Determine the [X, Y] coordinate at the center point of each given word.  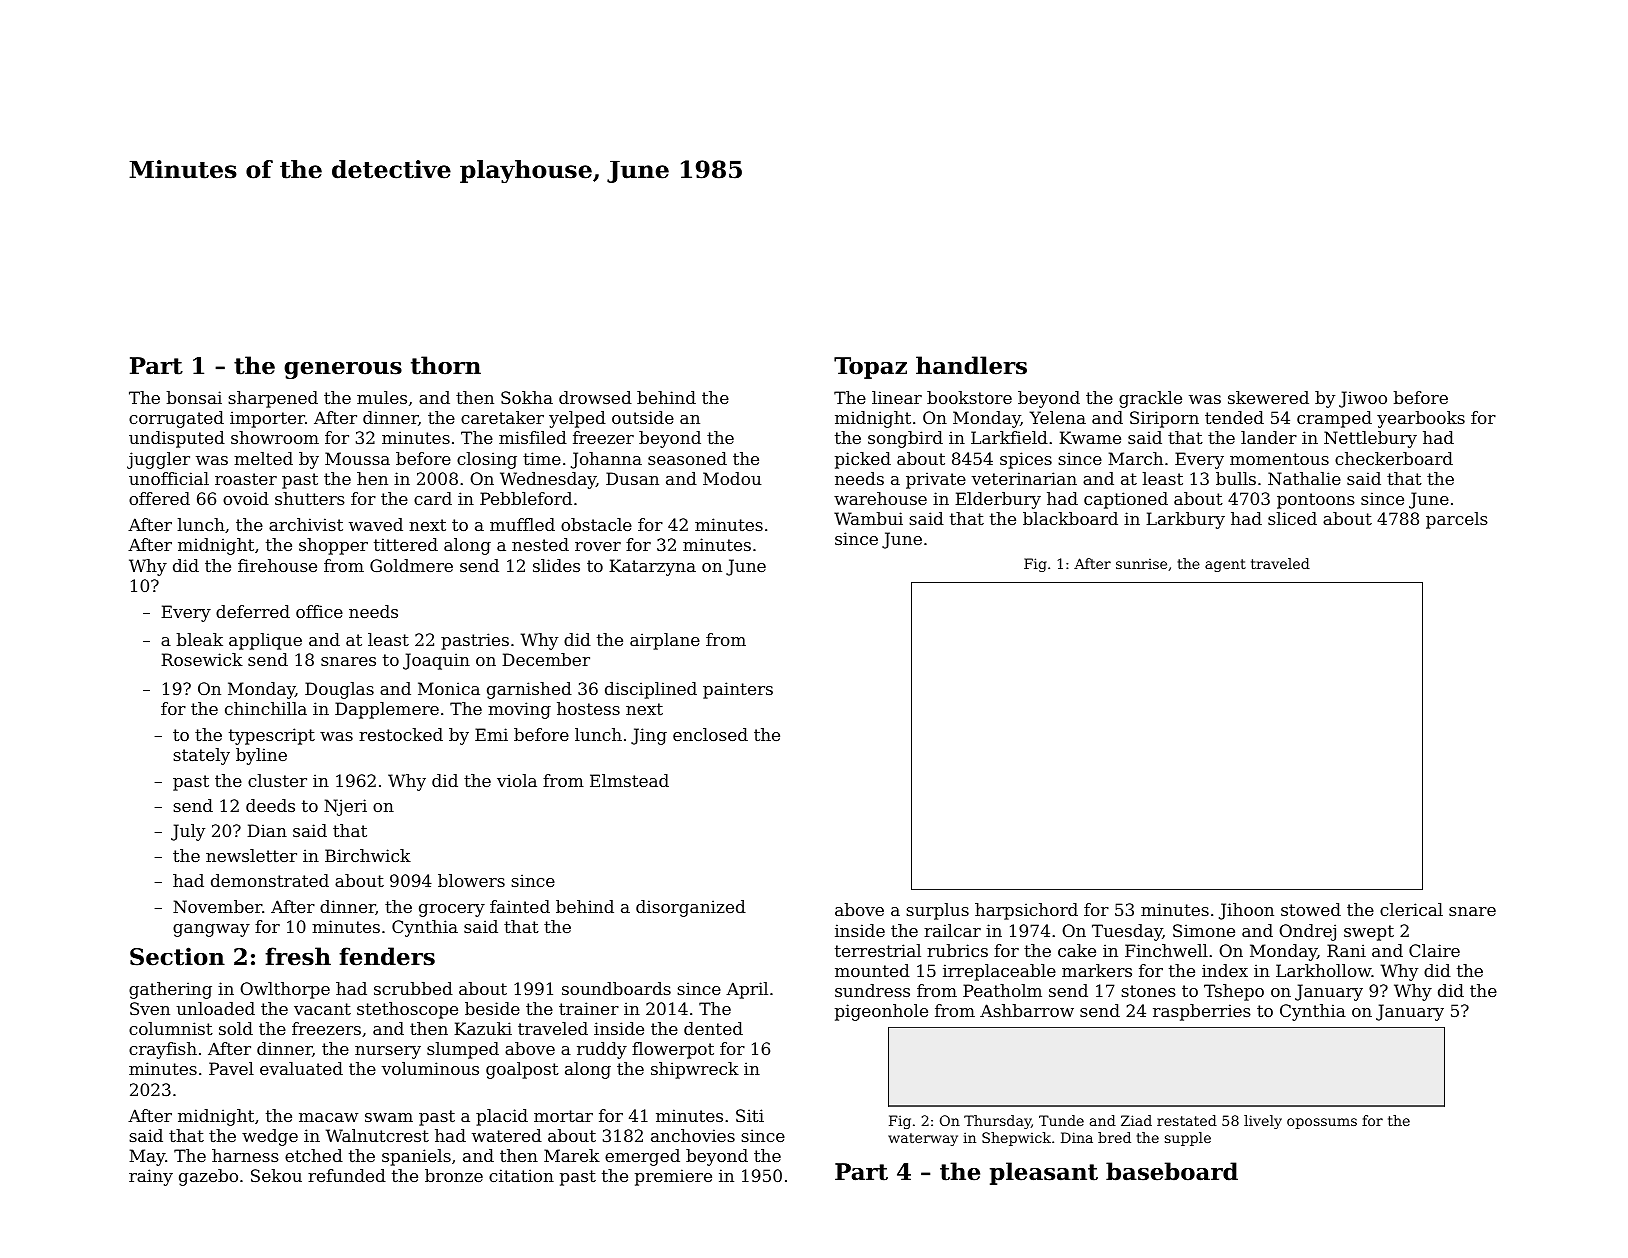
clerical [1411, 909]
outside [643, 417]
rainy [151, 1177]
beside [492, 1008]
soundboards [616, 988]
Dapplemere [387, 710]
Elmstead [629, 780]
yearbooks [1421, 419]
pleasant [1044, 1173]
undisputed [177, 439]
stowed [1311, 909]
